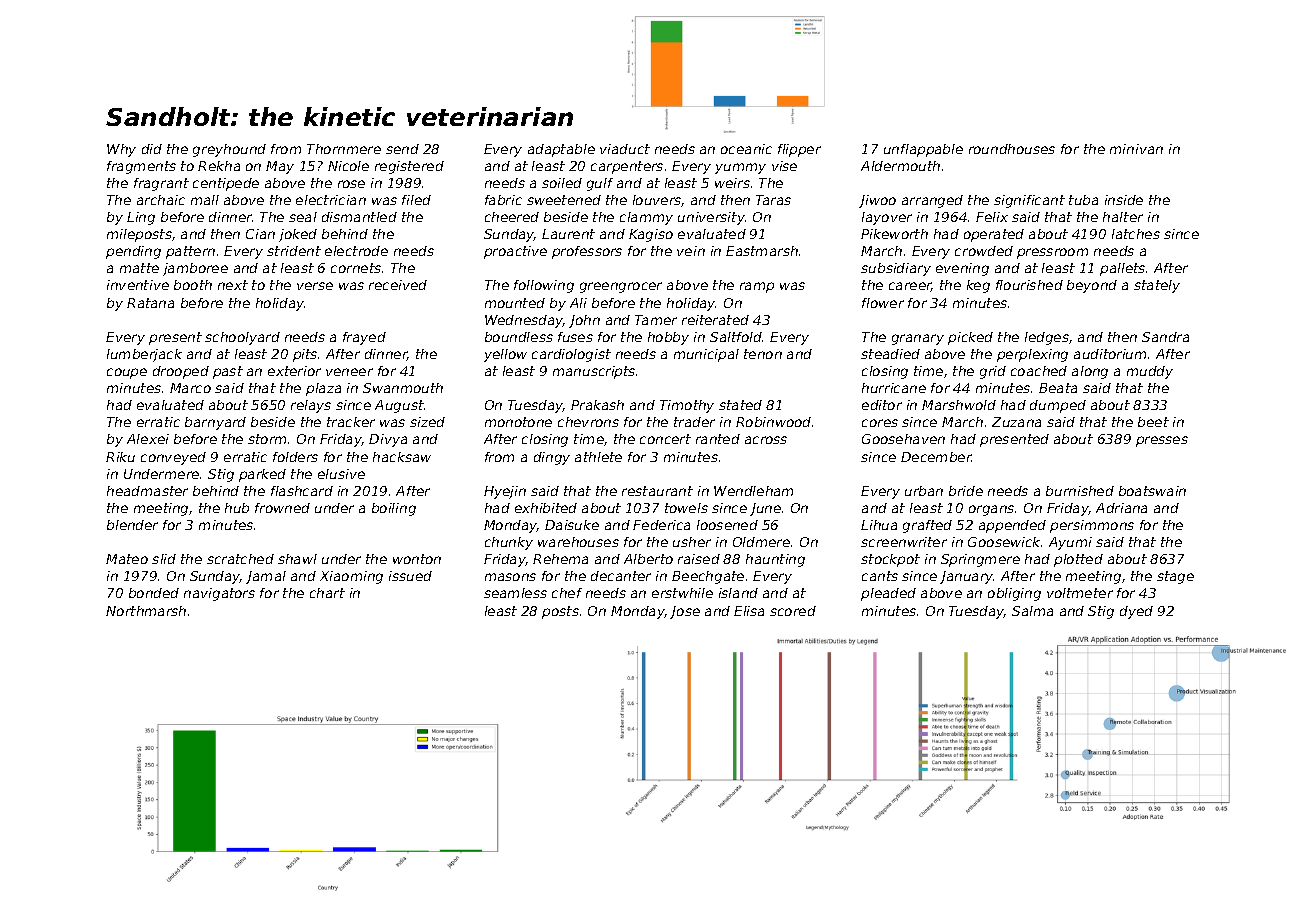  I want to click on Adriana, so click(1121, 508).
